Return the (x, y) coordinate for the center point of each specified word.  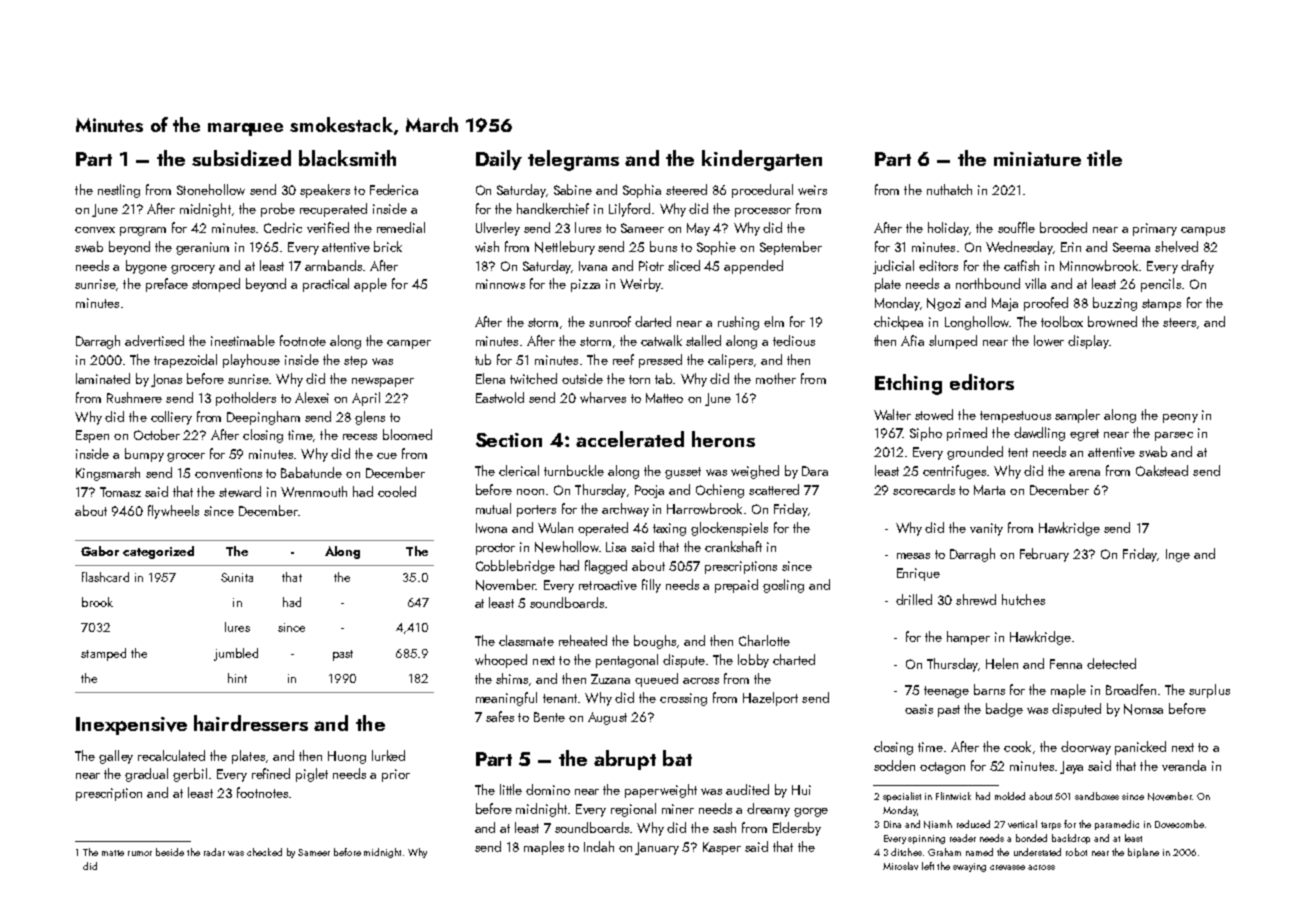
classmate (526, 640)
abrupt (625, 760)
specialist (902, 797)
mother (776, 378)
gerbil (190, 775)
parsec (1174, 436)
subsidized (241, 158)
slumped (953, 342)
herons (723, 439)
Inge (1178, 555)
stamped (103, 654)
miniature (1037, 159)
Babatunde (311, 472)
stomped (216, 285)
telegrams (573, 160)
